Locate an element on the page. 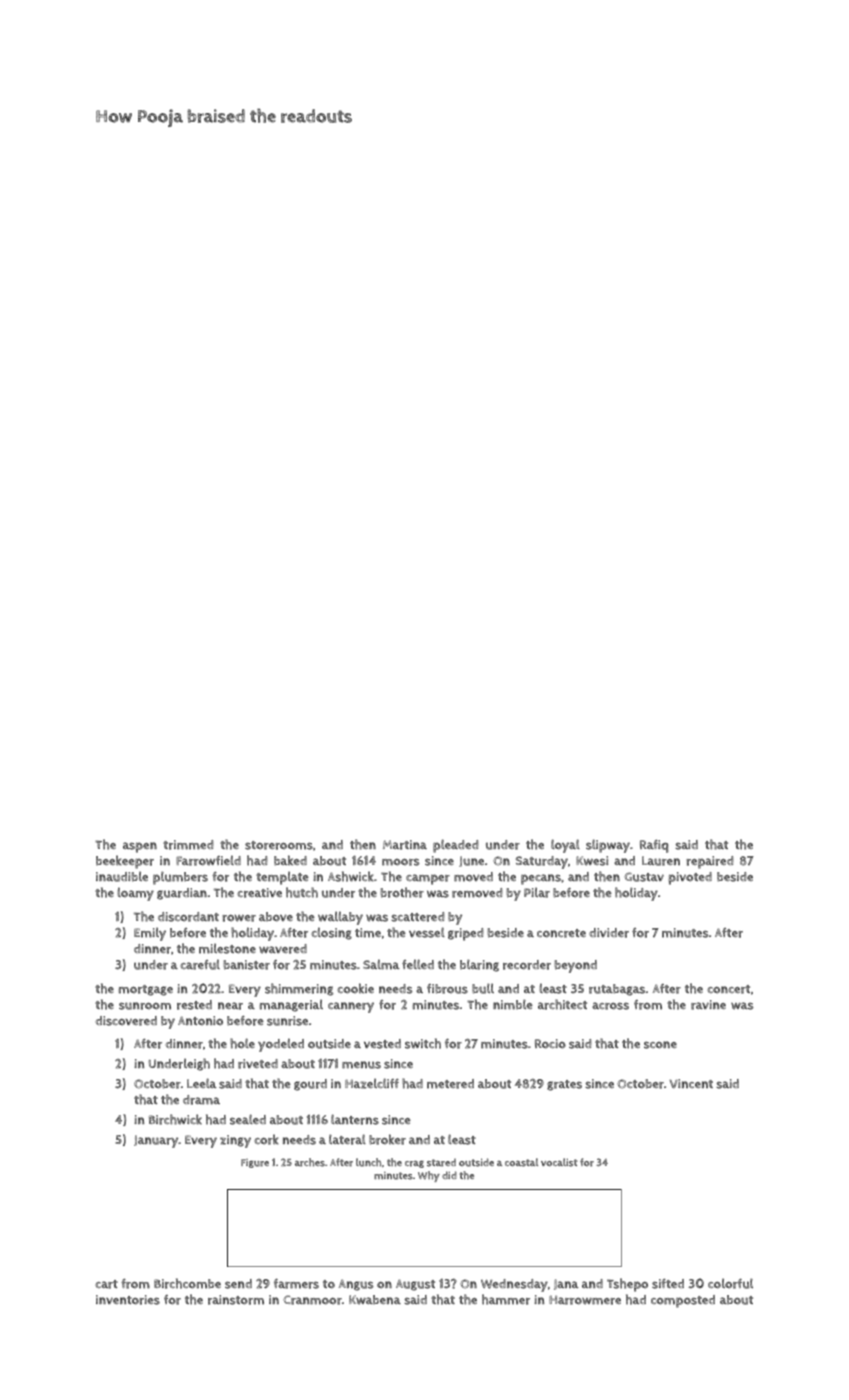 Image resolution: width=849 pixels, height=1400 pixels. August is located at coordinates (415, 1285).
